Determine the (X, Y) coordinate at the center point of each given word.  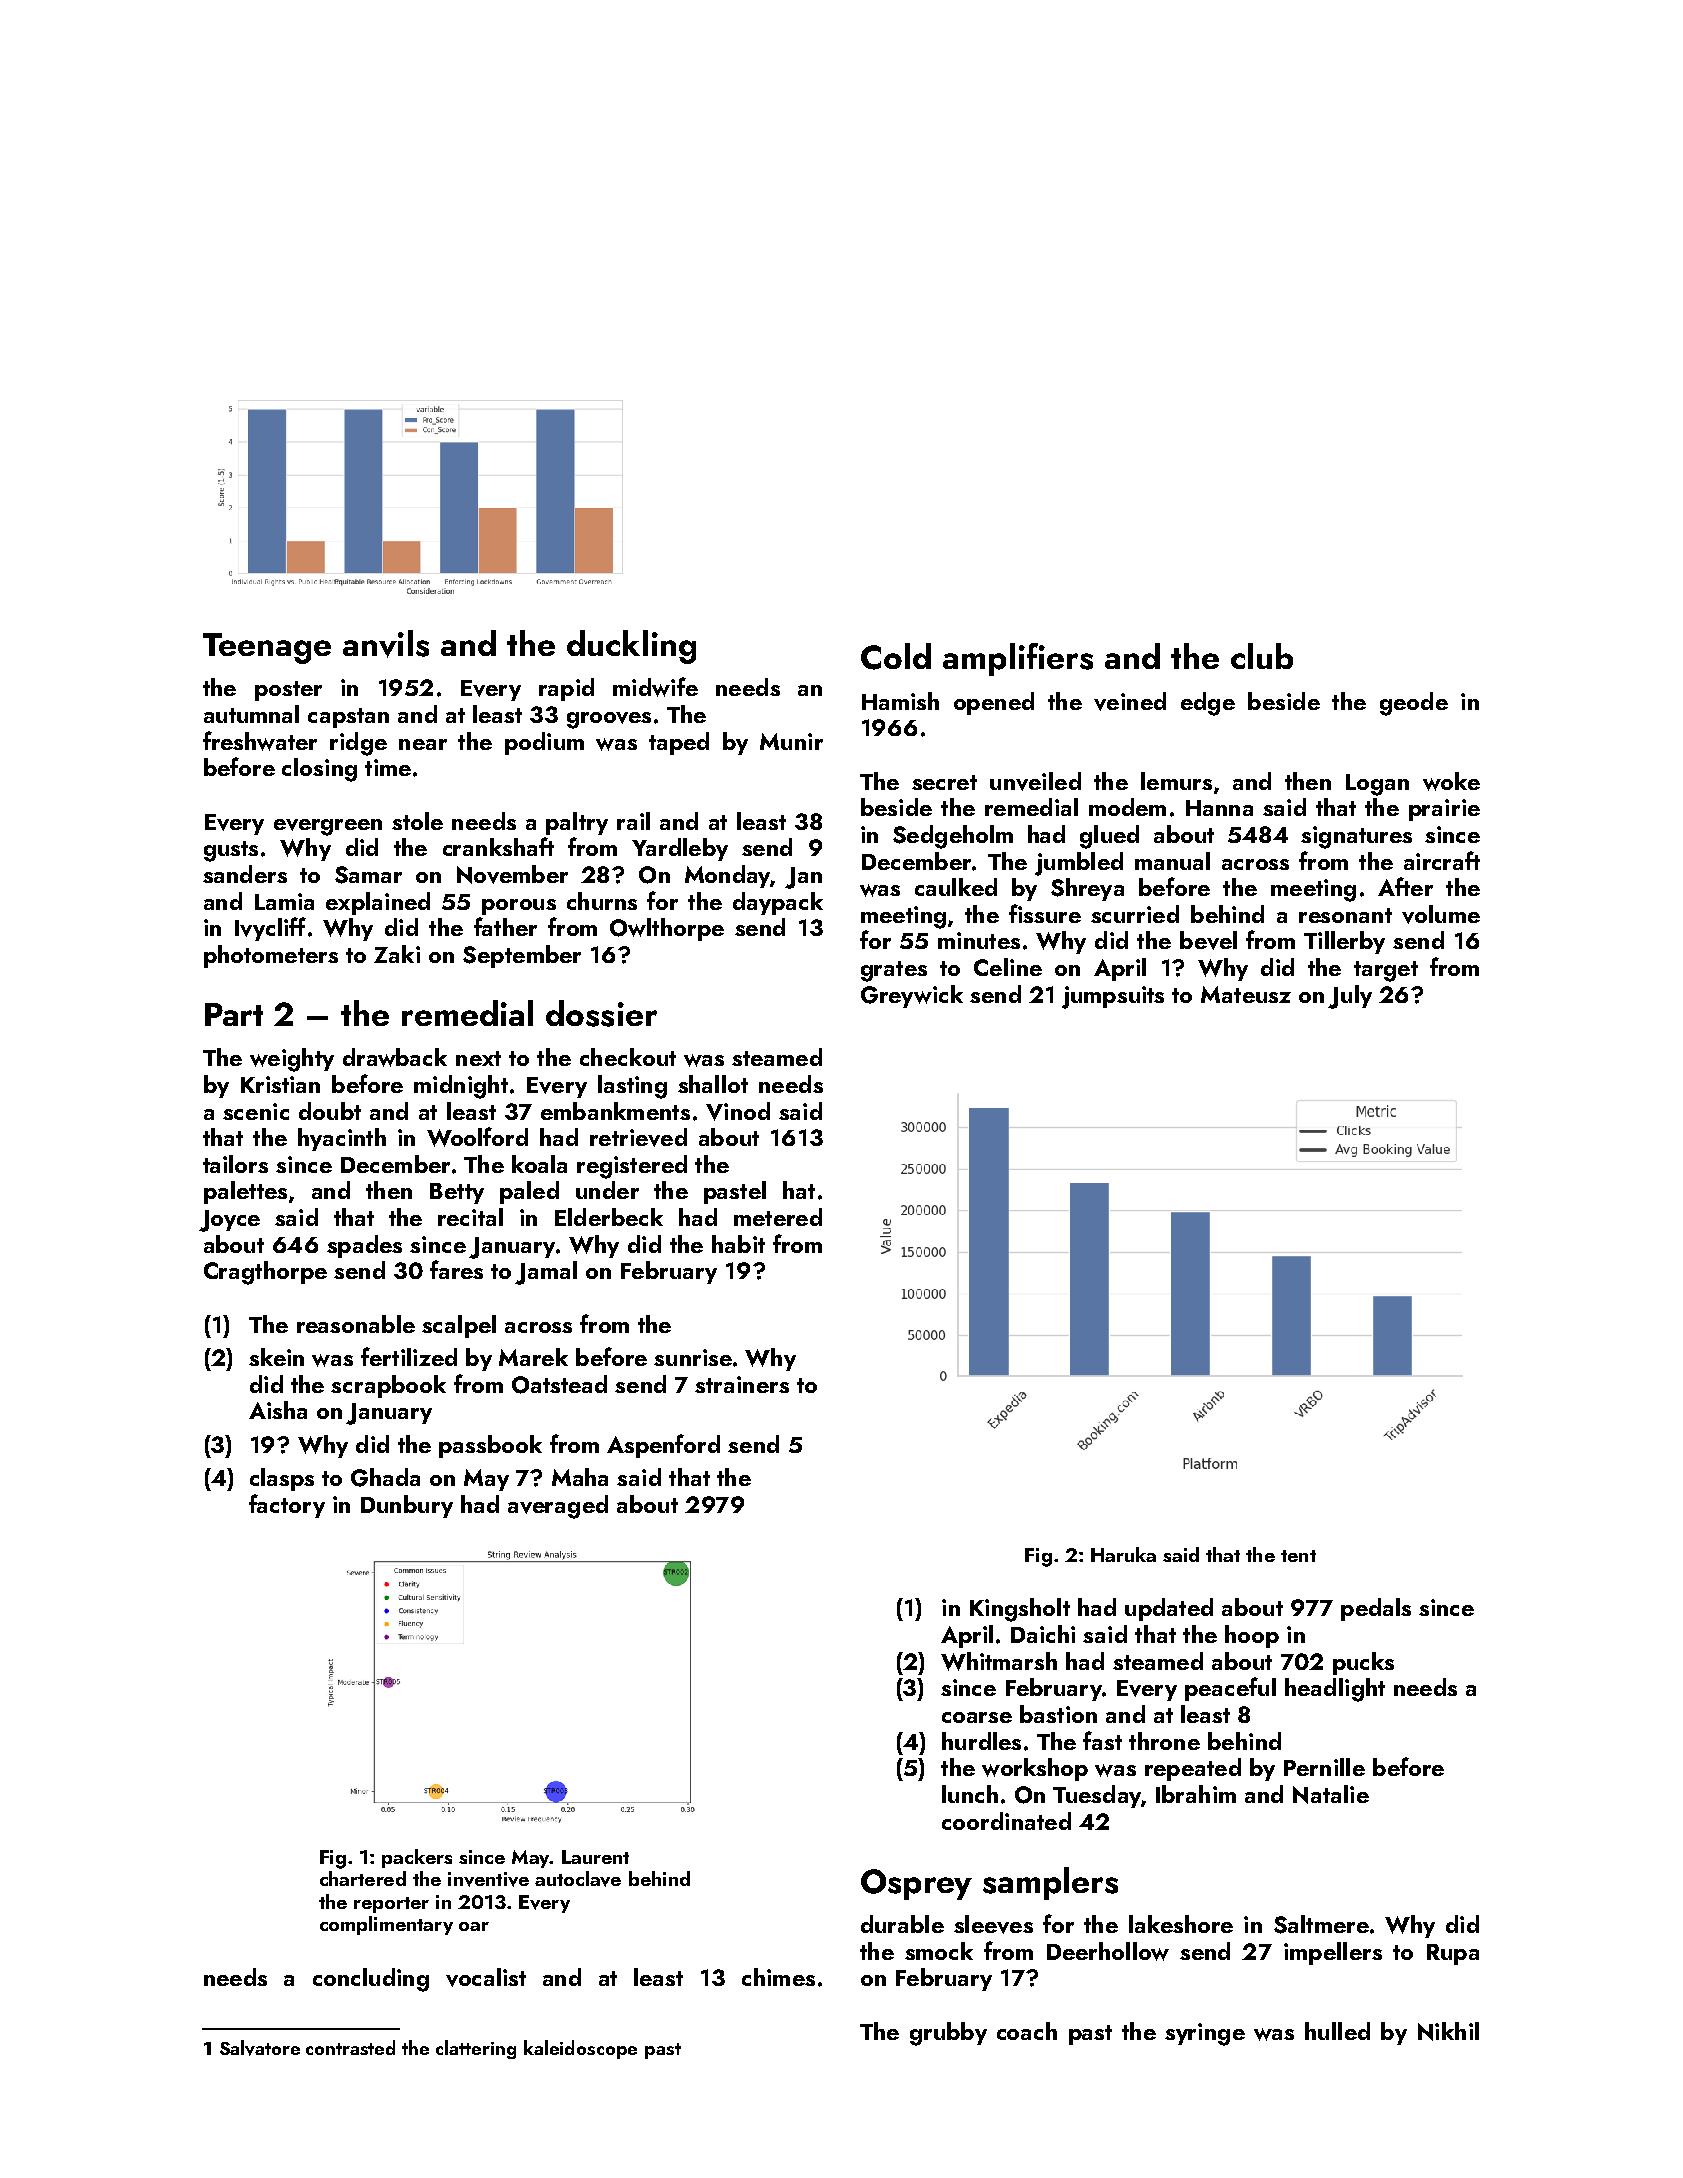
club (1262, 656)
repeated (1193, 1769)
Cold (896, 656)
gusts (231, 851)
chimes (778, 1977)
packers (417, 1858)
